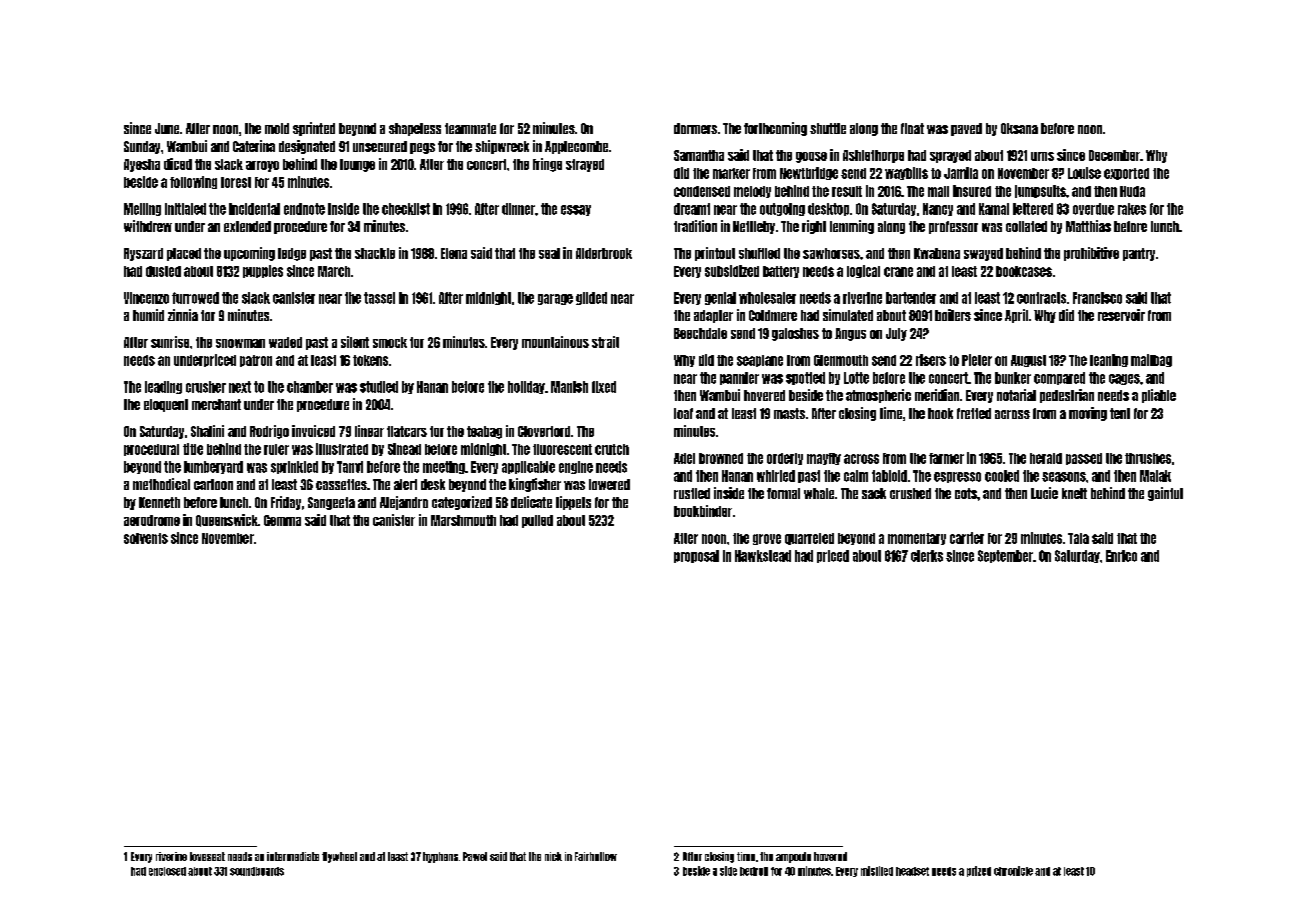 The width and height of the page is (1308, 924). I want to click on leading, so click(163, 387).
